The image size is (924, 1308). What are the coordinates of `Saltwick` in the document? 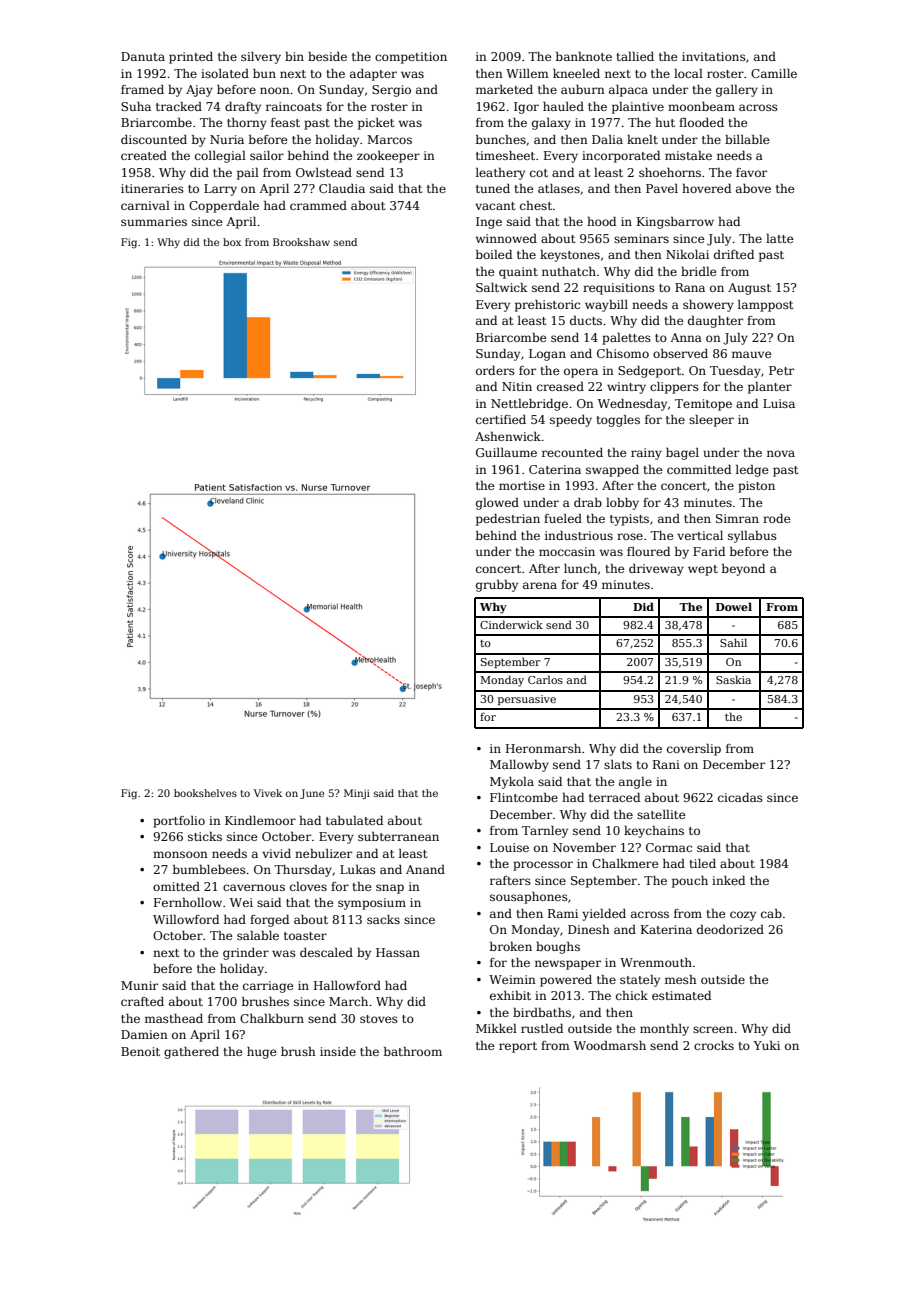 It's located at (501, 287).
